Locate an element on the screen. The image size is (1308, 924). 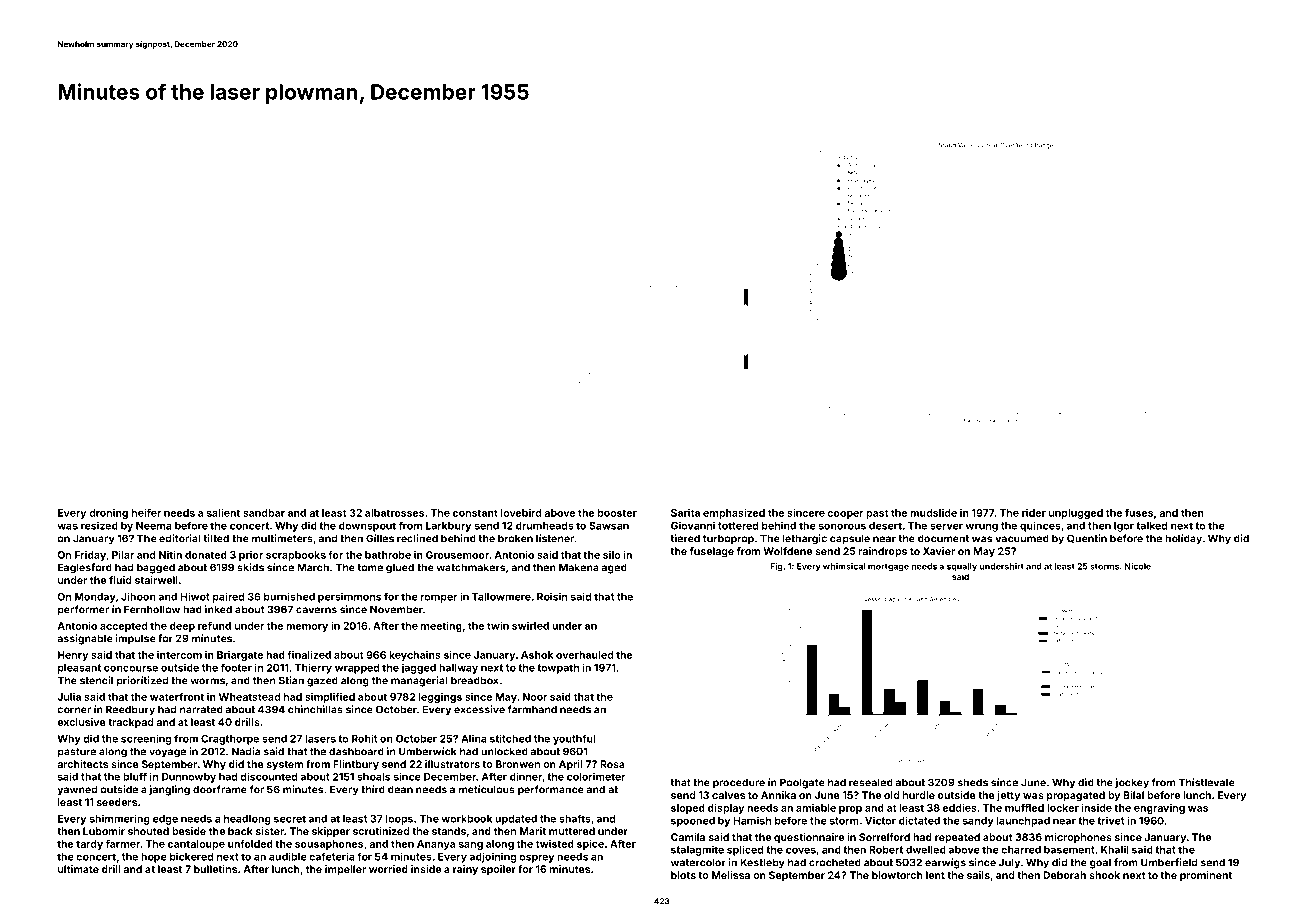
Nicole is located at coordinates (1138, 566).
